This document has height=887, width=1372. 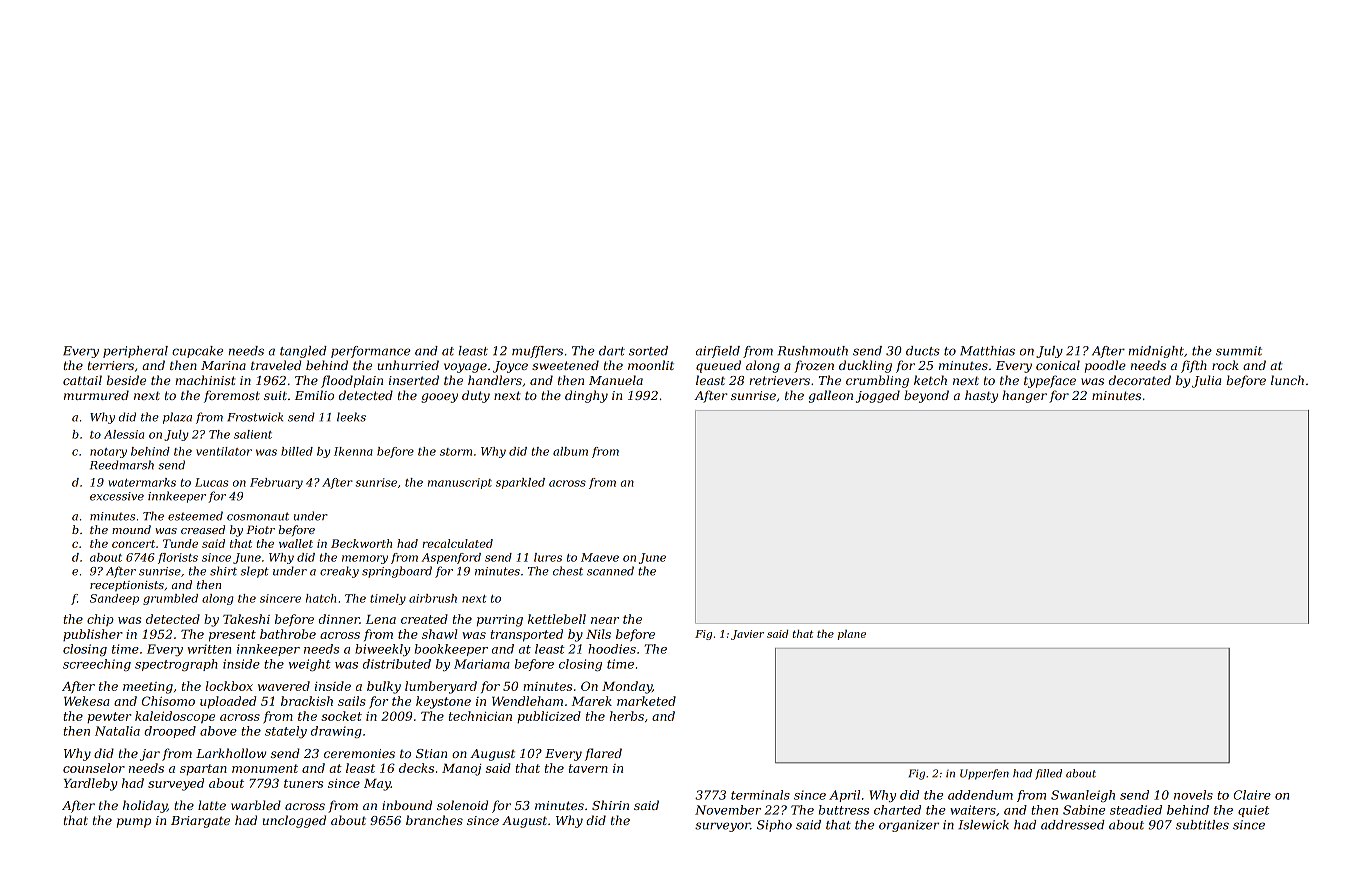 I want to click on summit, so click(x=1239, y=351).
